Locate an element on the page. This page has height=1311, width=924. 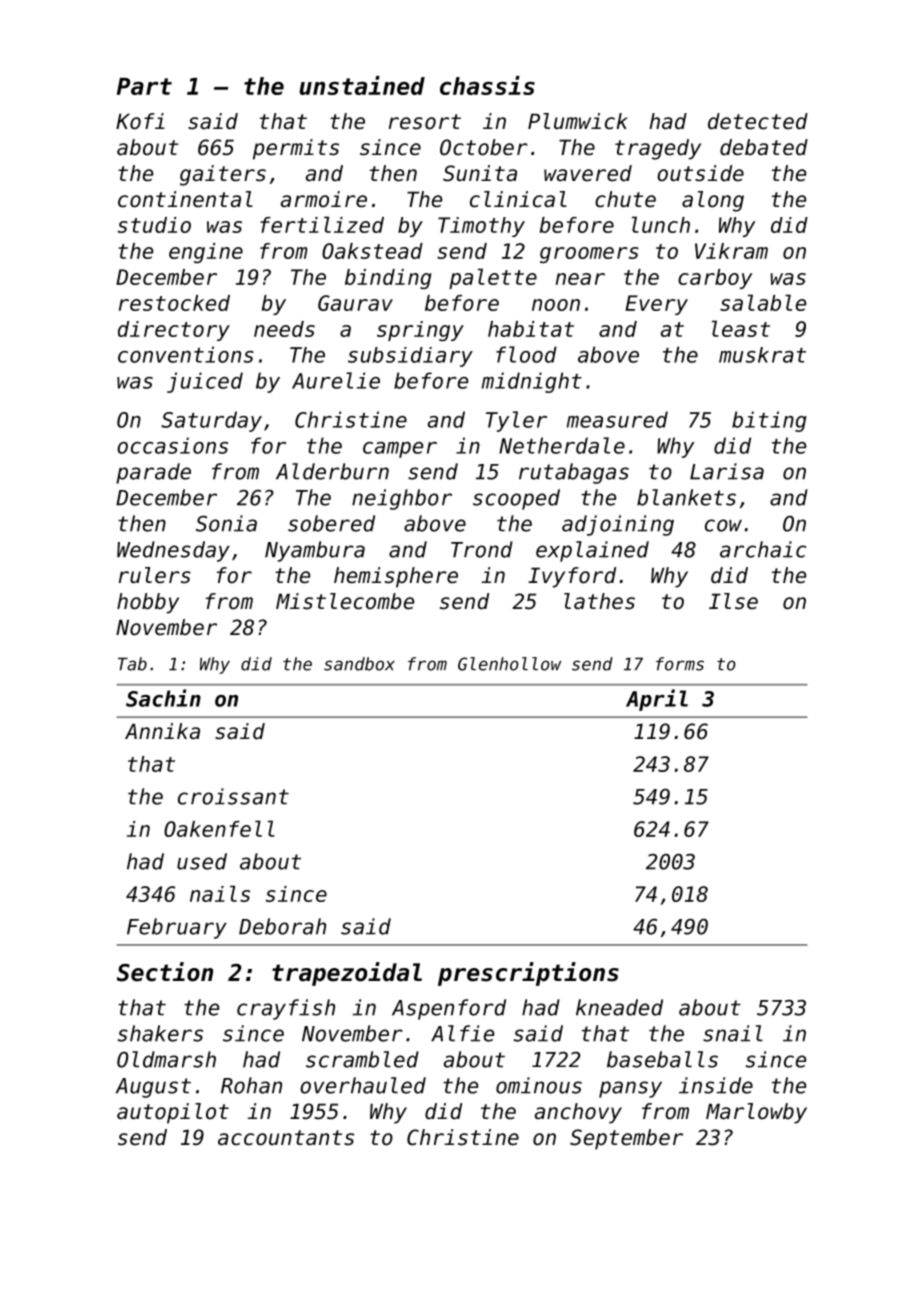
September is located at coordinates (626, 1139).
